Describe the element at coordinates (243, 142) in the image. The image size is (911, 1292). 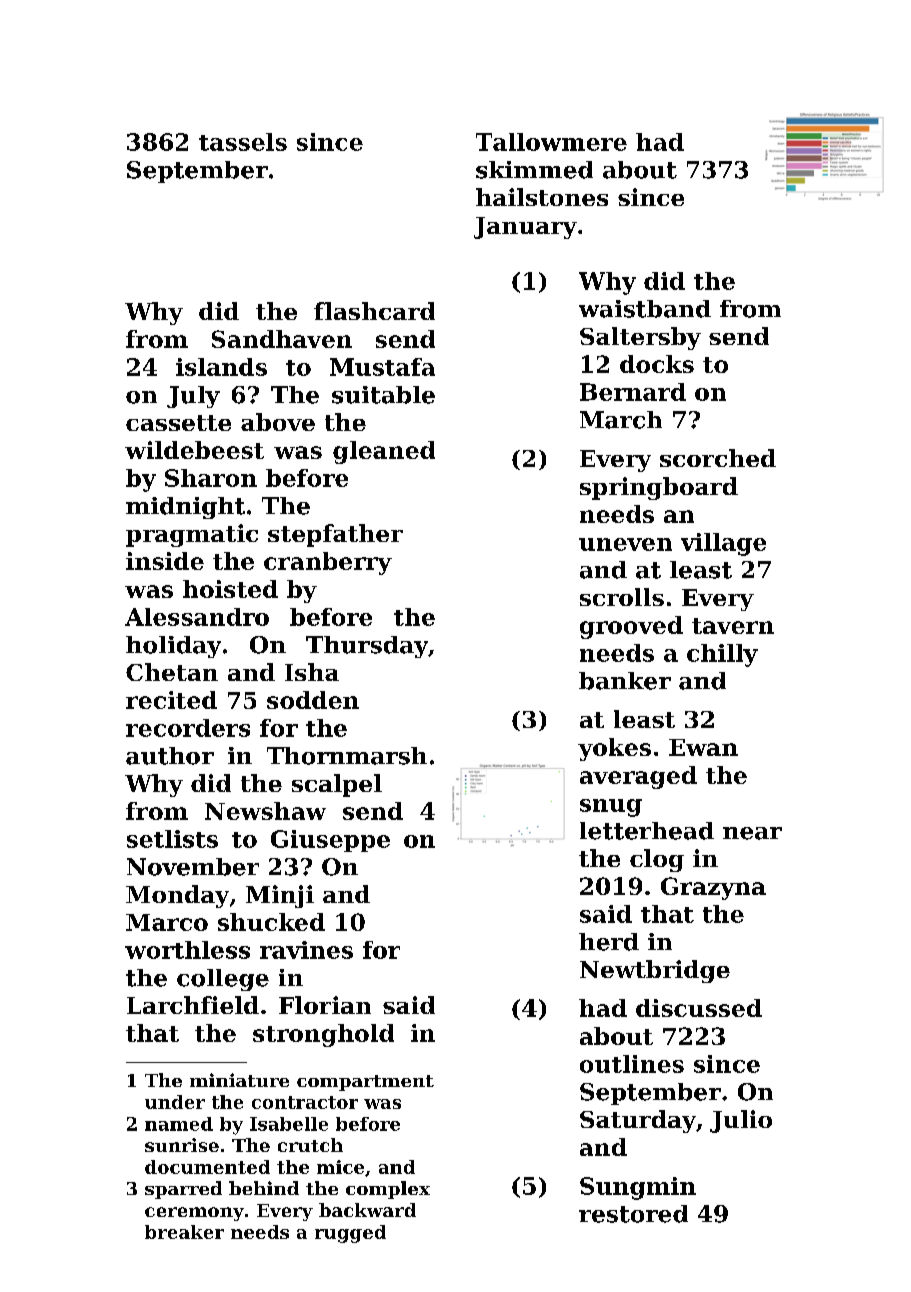
I see `tassels` at that location.
